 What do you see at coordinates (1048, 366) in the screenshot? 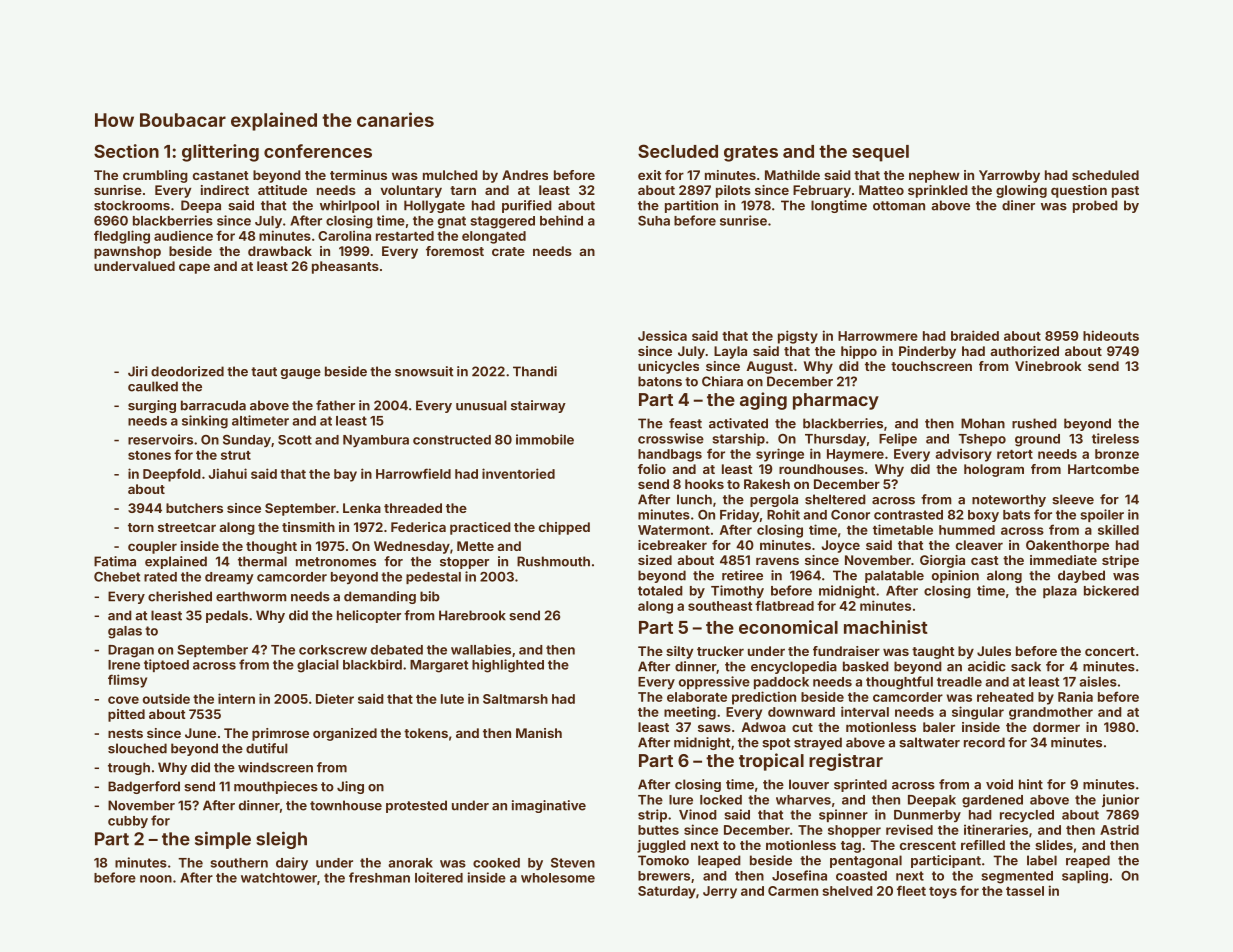
I see `Vinebrook` at bounding box center [1048, 366].
